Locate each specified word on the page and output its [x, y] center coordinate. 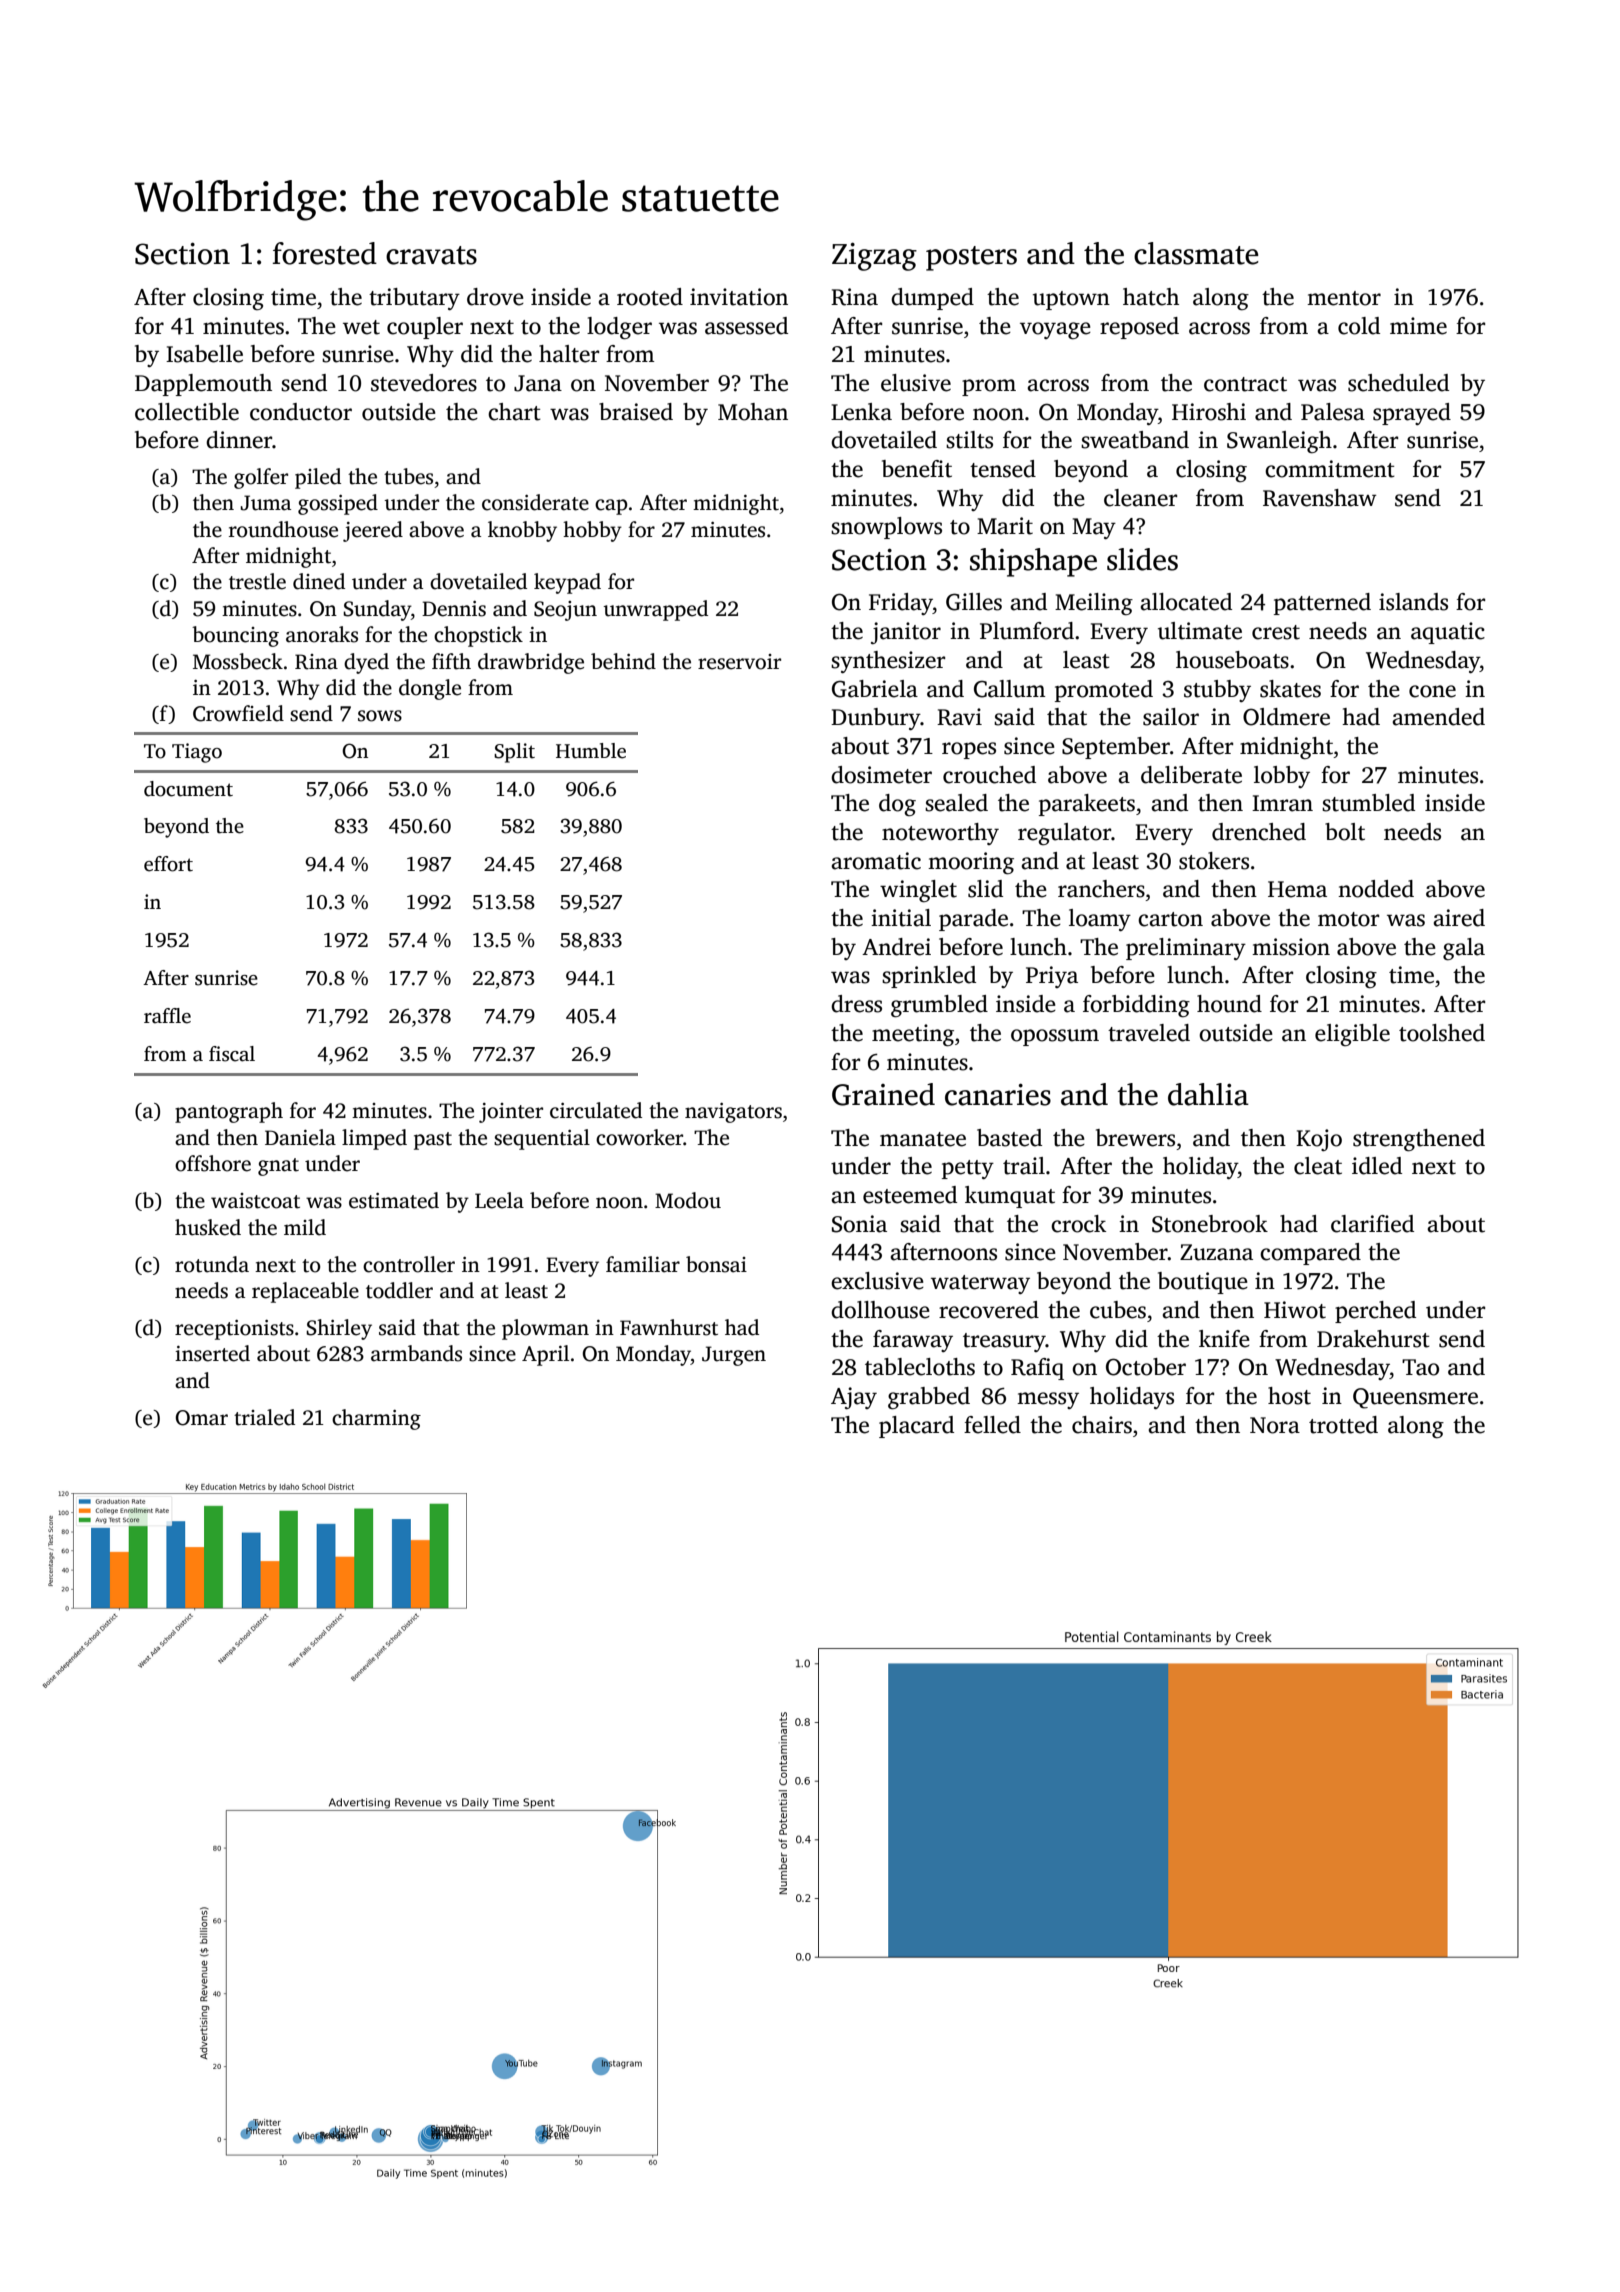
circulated [596, 1110]
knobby [522, 531]
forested [325, 253]
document [188, 789]
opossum [1055, 1037]
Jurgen [734, 1356]
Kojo [1319, 1140]
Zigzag [874, 257]
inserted [212, 1353]
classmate [1196, 253]
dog [897, 805]
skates [1290, 689]
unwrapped [655, 610]
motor [1348, 919]
